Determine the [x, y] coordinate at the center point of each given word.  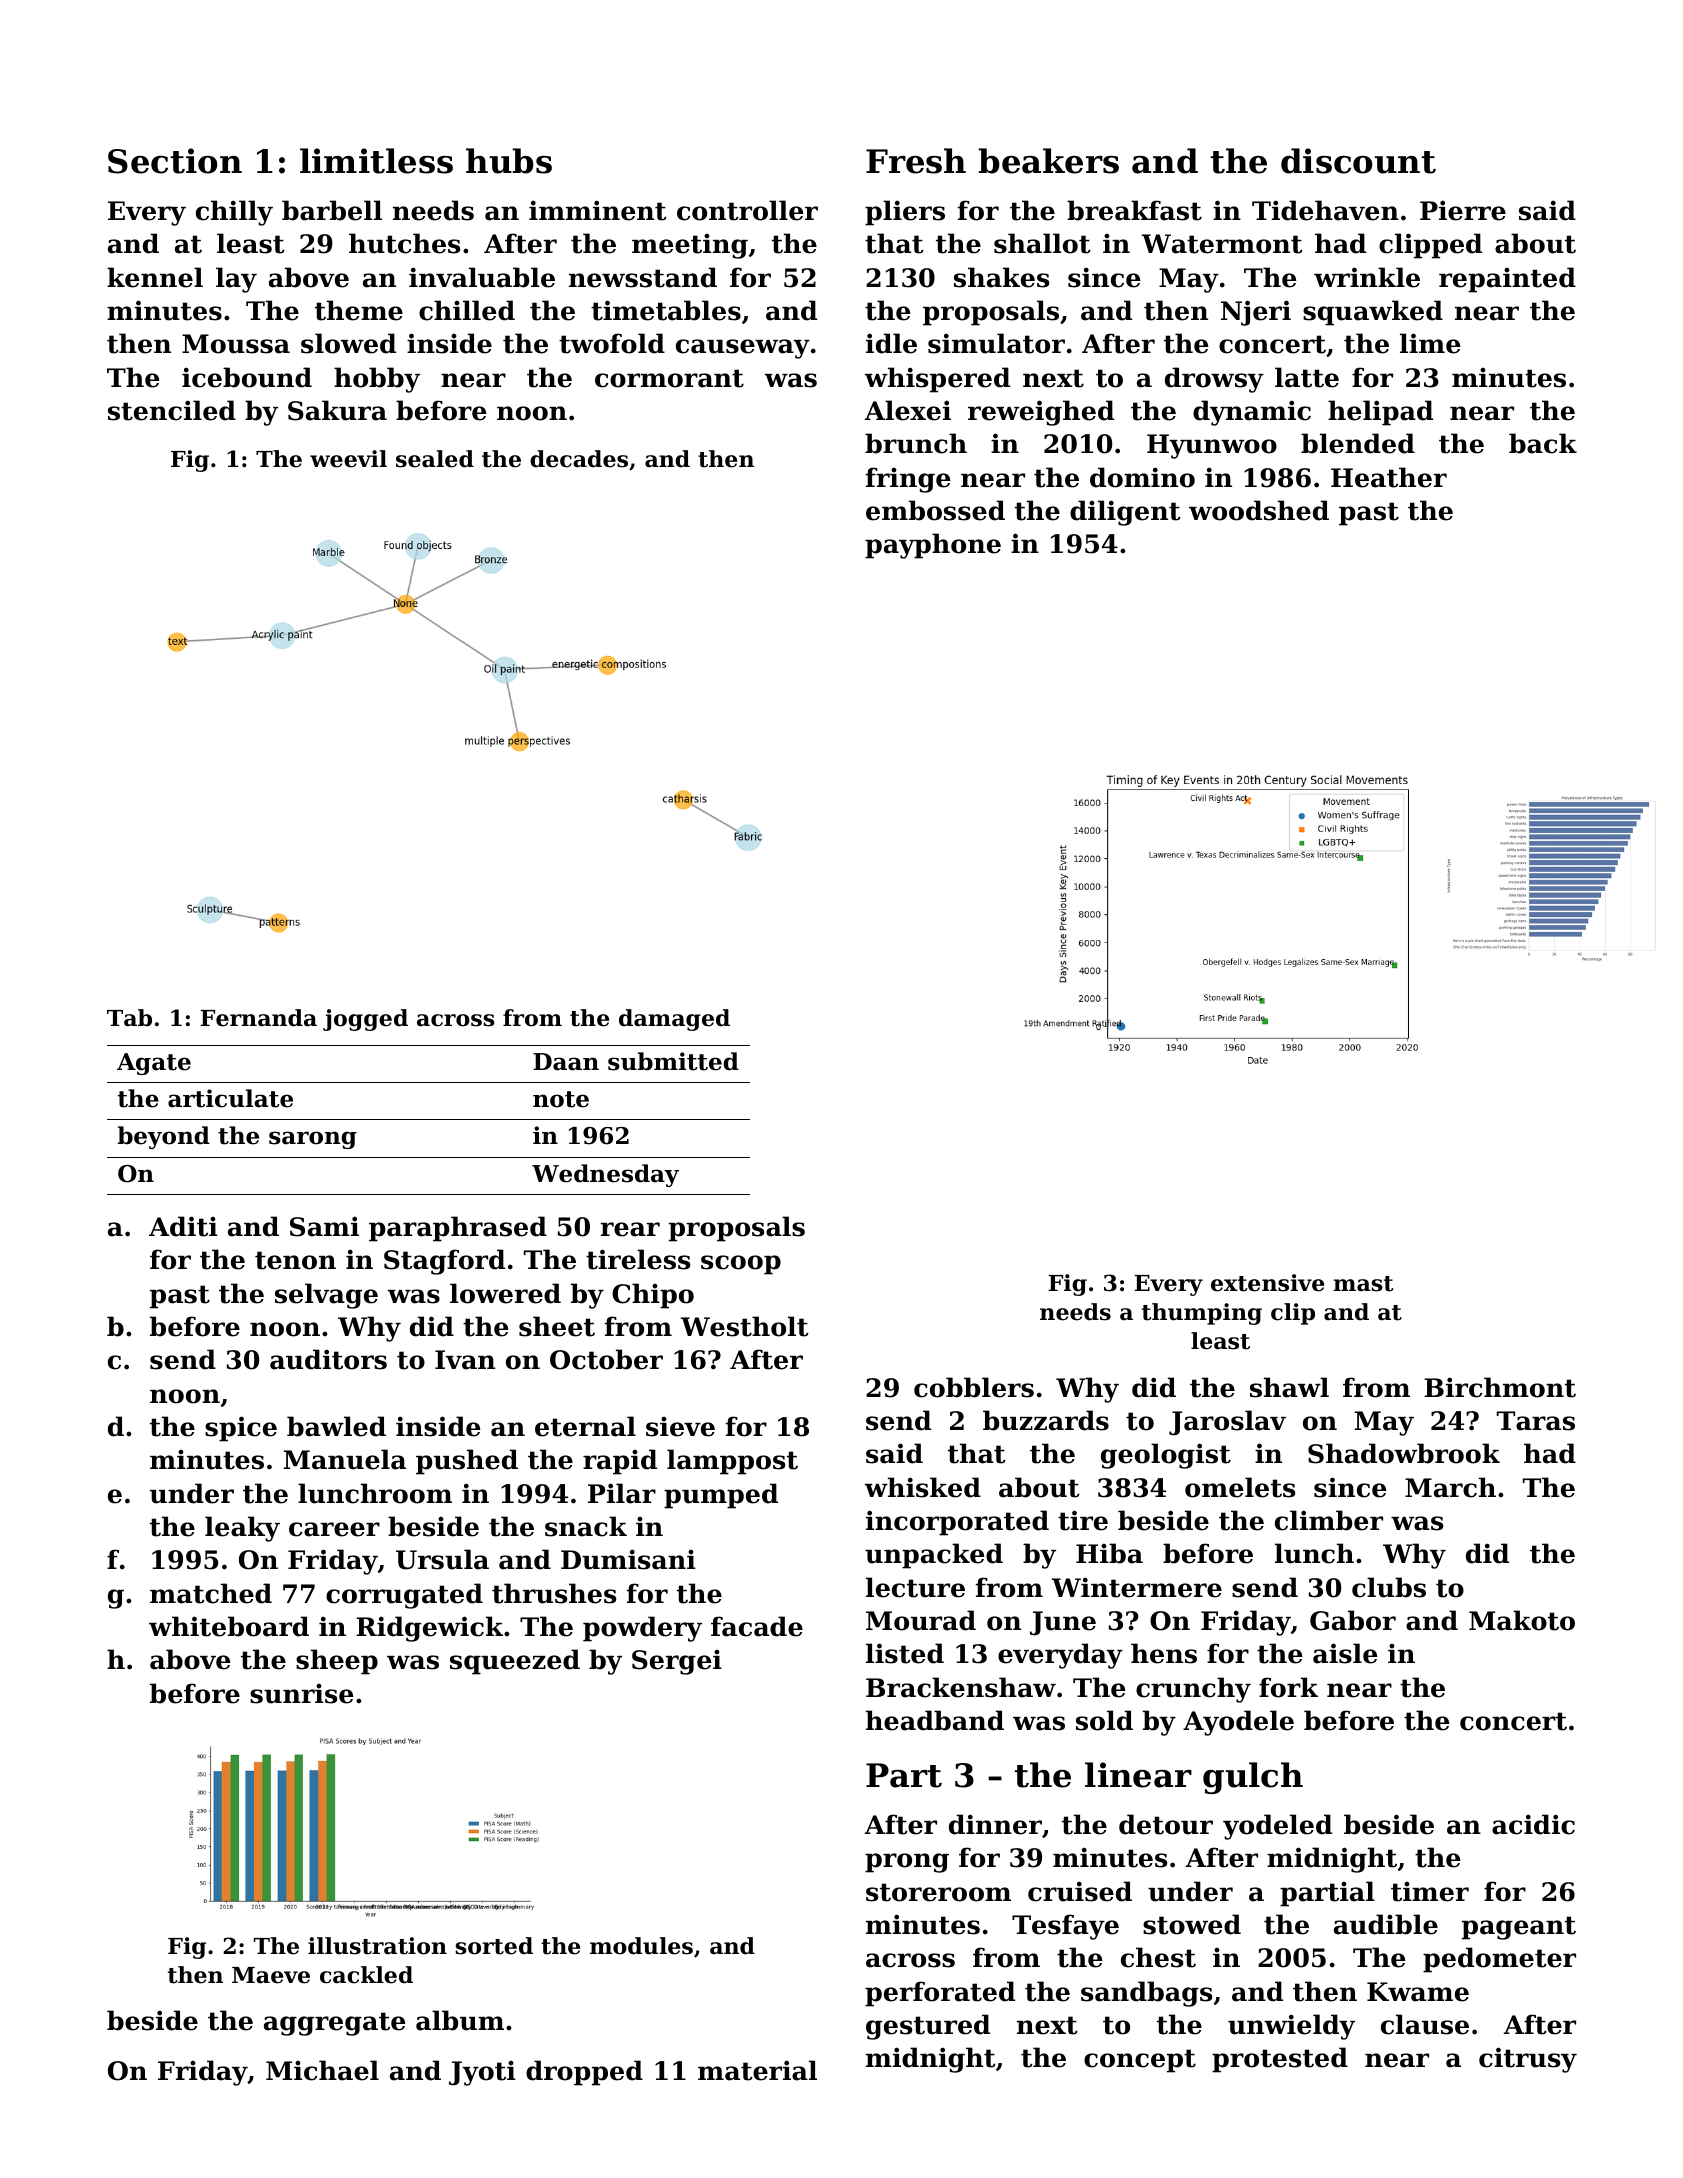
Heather [1389, 477]
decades [579, 459]
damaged [674, 1020]
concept [1140, 2061]
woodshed [1259, 510]
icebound [247, 377]
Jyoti [482, 2073]
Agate [154, 1064]
